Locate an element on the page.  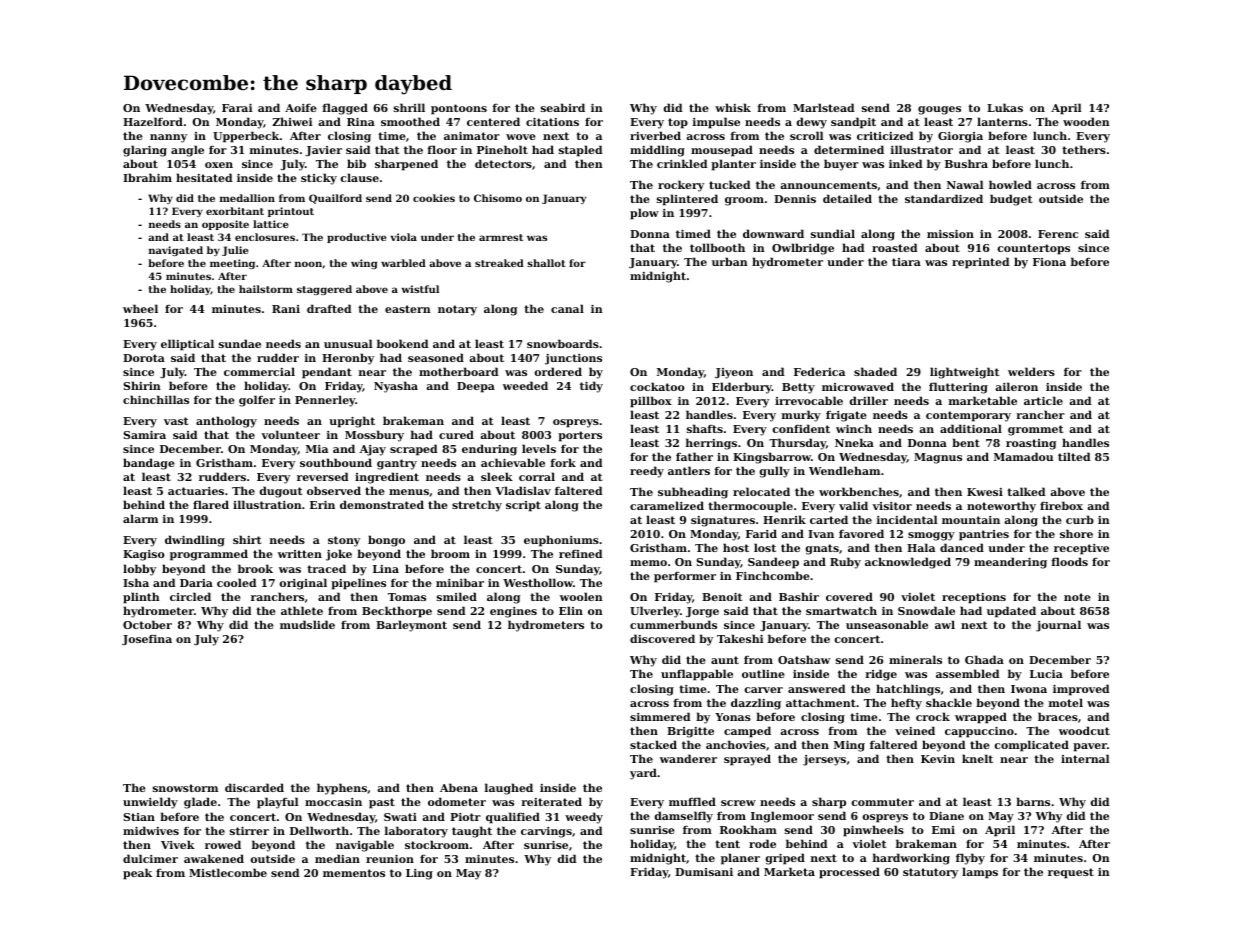
Zhiwei is located at coordinates (292, 121).
